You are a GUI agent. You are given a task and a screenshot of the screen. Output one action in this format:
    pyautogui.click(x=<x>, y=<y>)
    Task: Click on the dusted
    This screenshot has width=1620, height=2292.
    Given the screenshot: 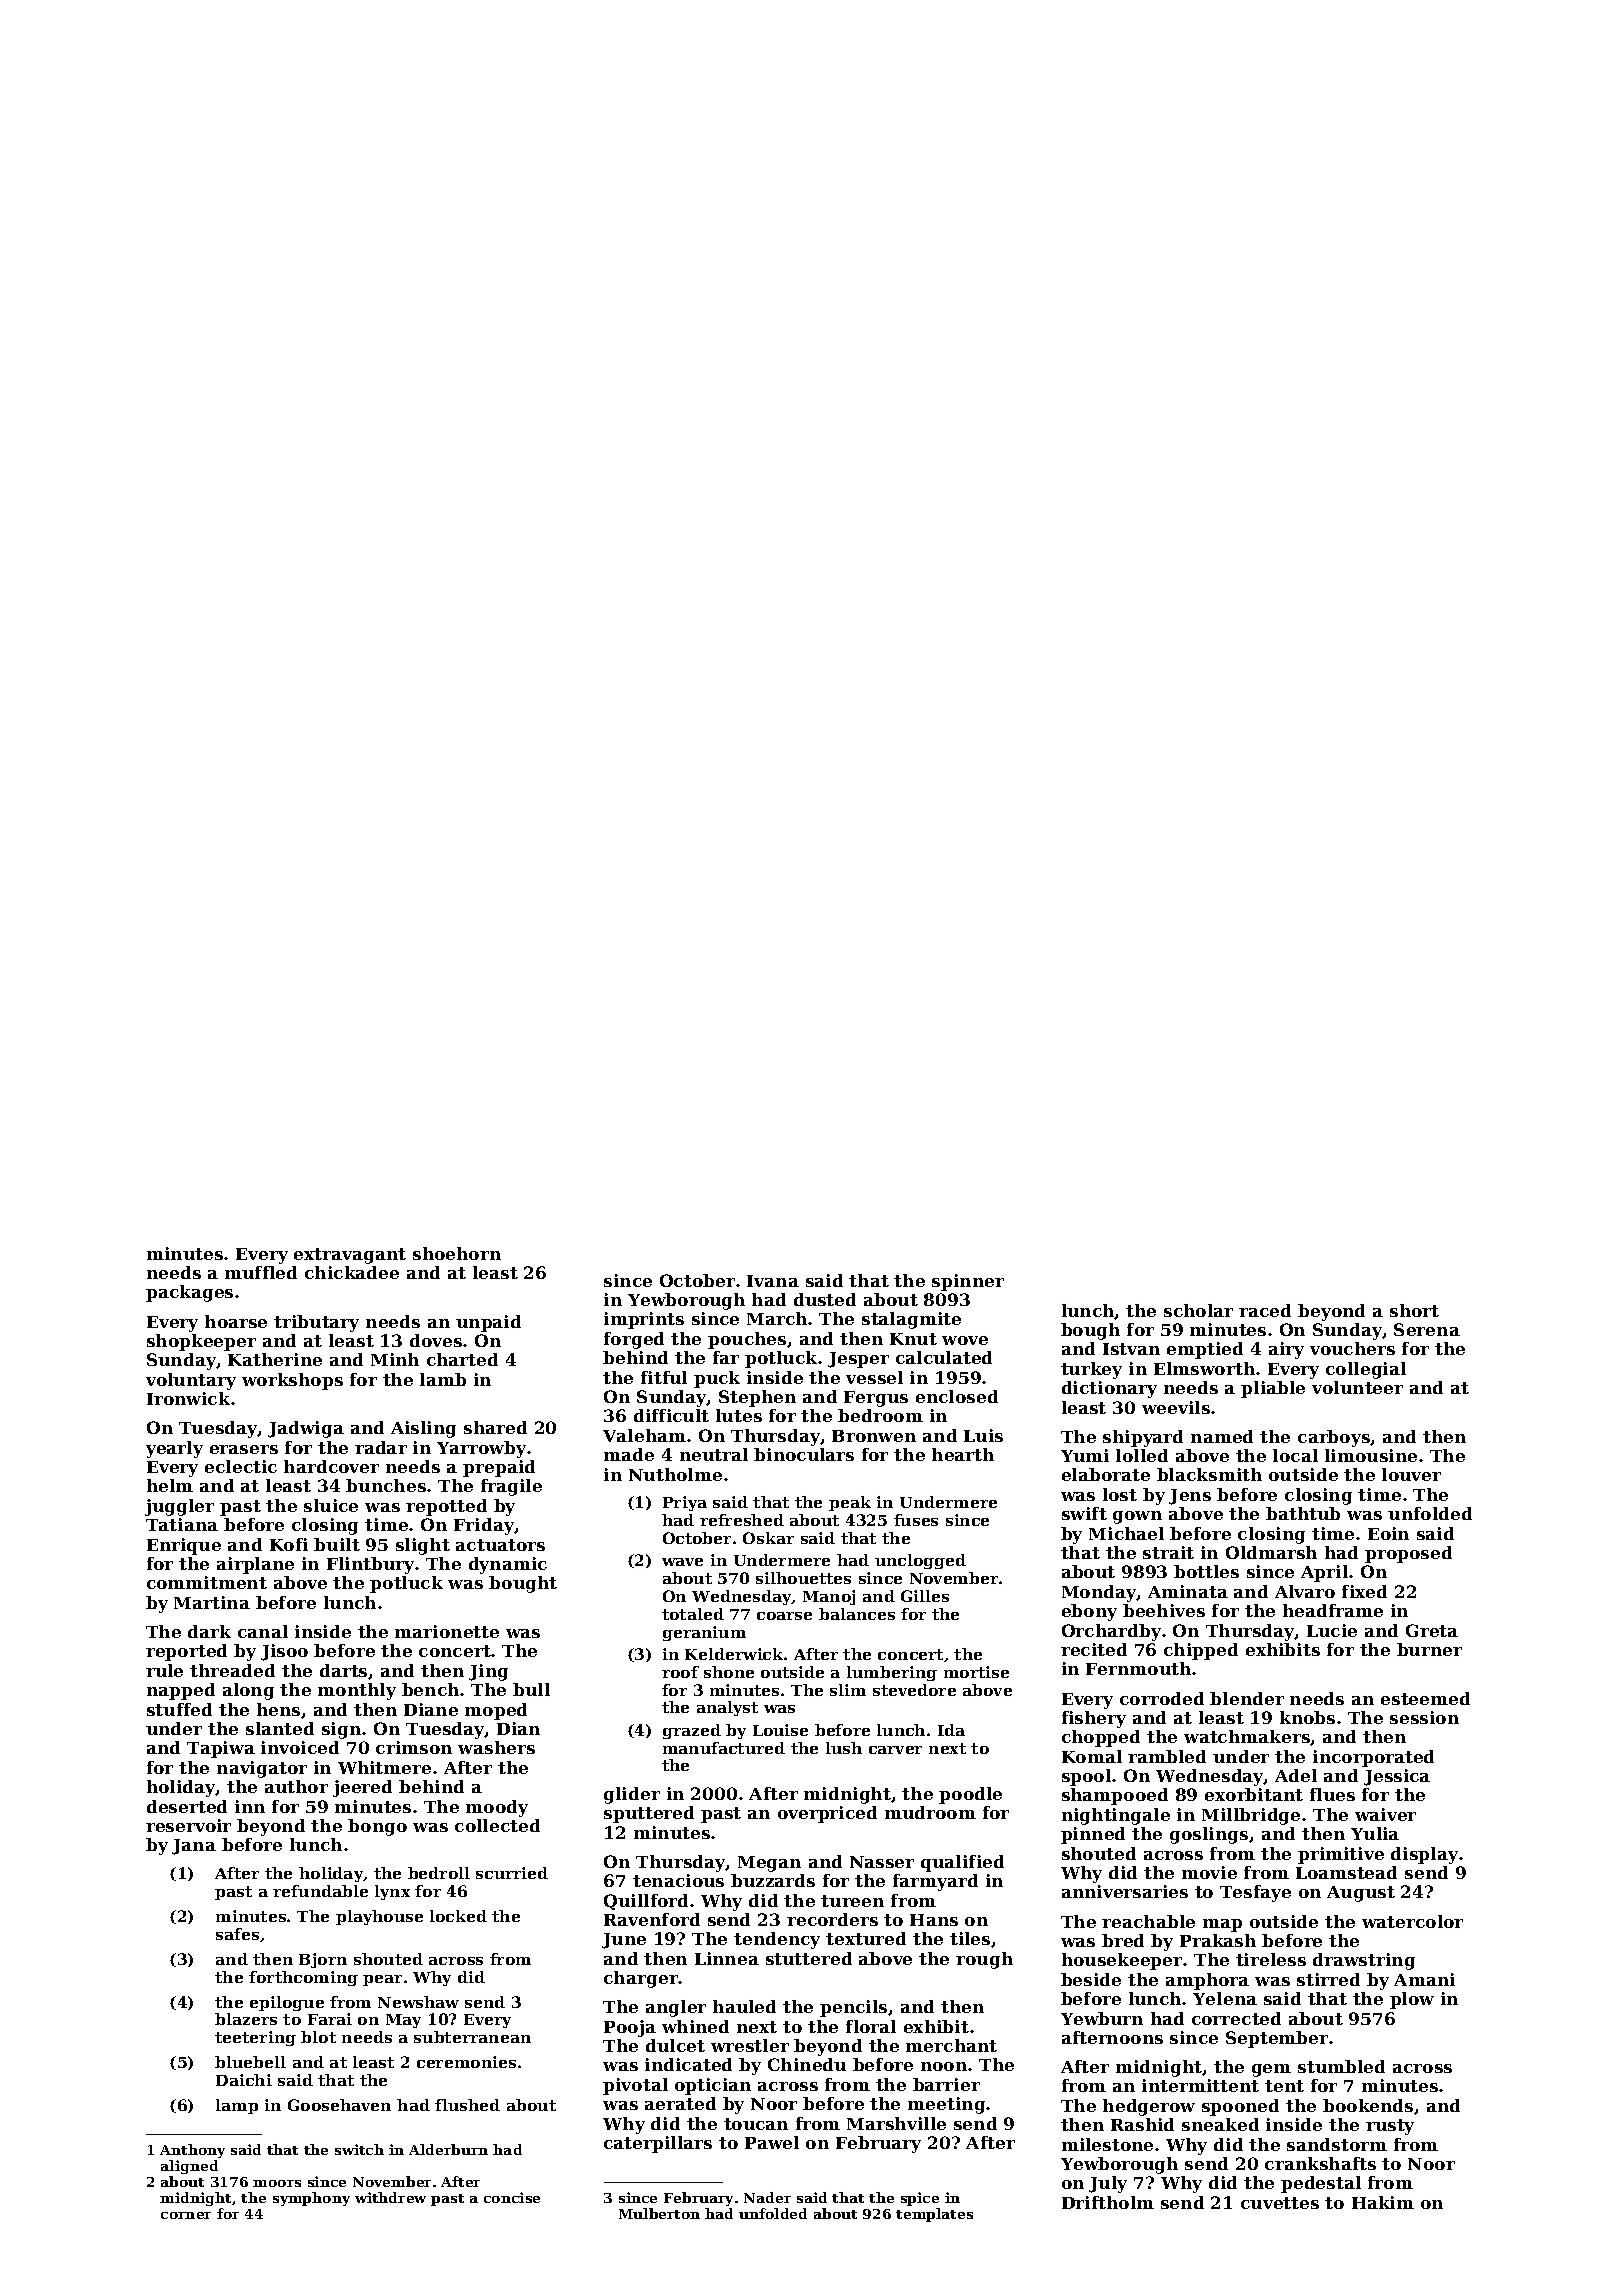 What is the action you would take?
    pyautogui.click(x=825, y=1299)
